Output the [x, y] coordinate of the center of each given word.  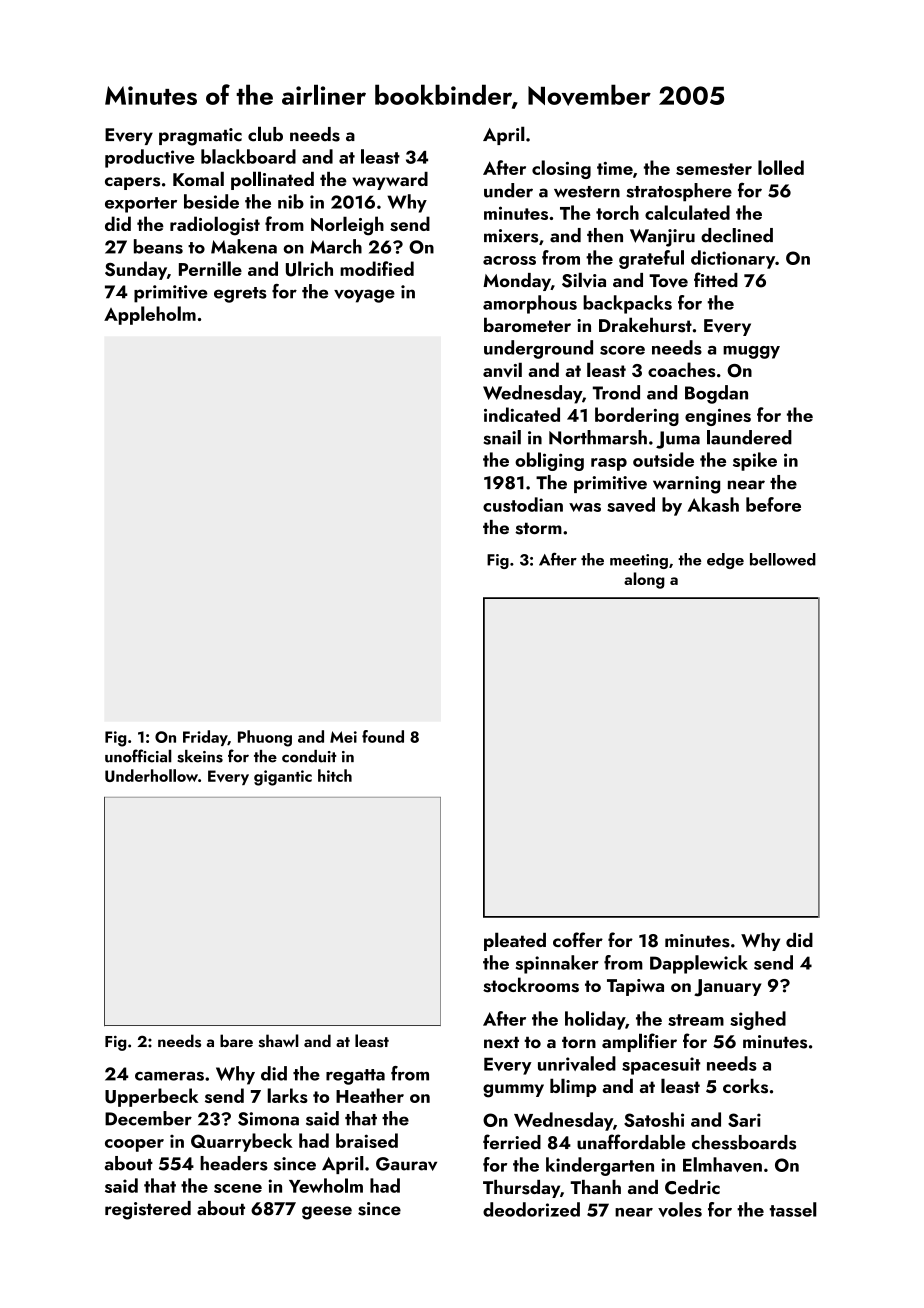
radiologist [215, 226]
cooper [134, 1145]
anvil [502, 369]
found [383, 736]
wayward [390, 181]
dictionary [733, 259]
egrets [240, 295]
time [615, 168]
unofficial [138, 756]
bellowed [783, 559]
